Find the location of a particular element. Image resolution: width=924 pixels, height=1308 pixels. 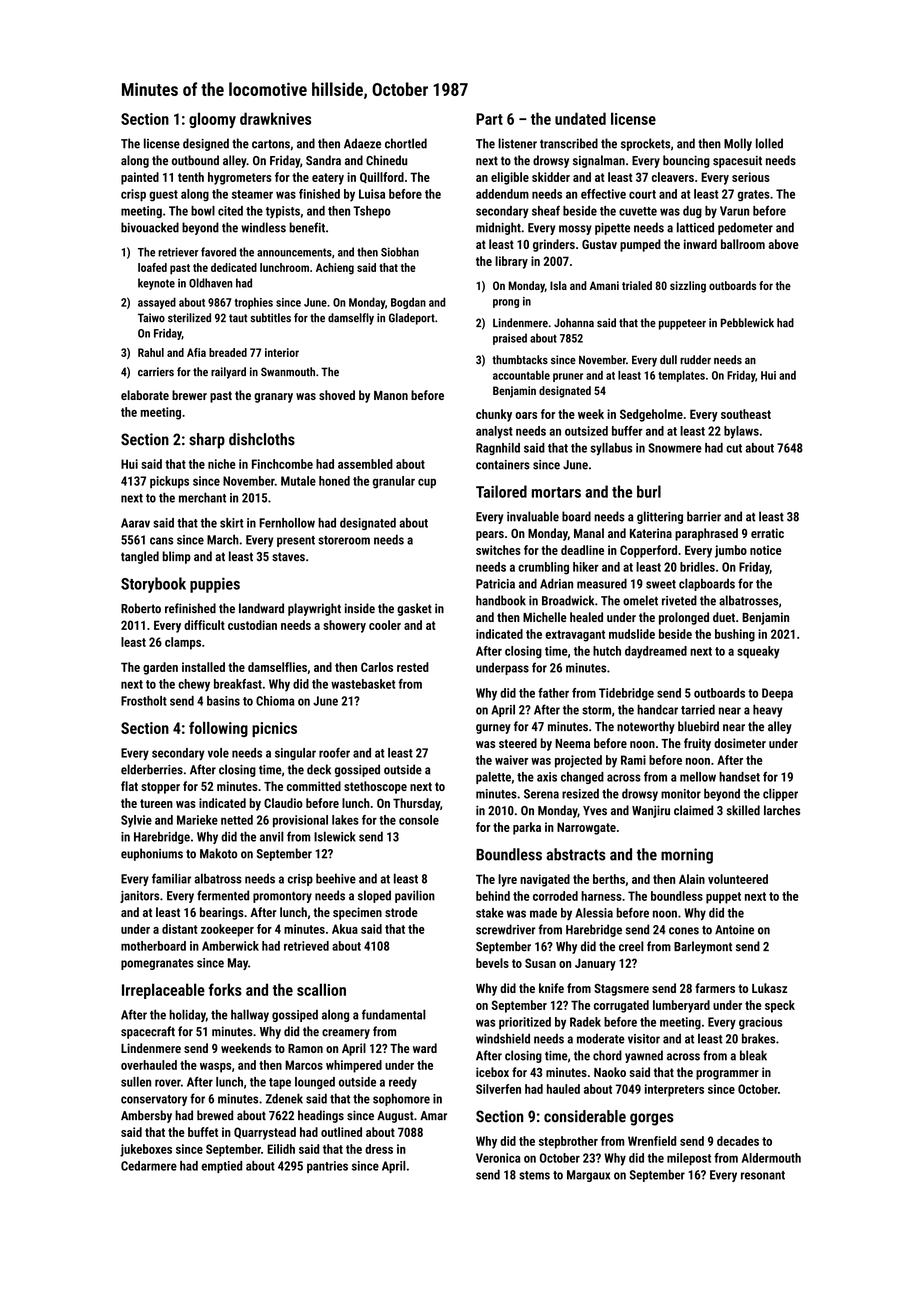

gloomy is located at coordinates (212, 120).
